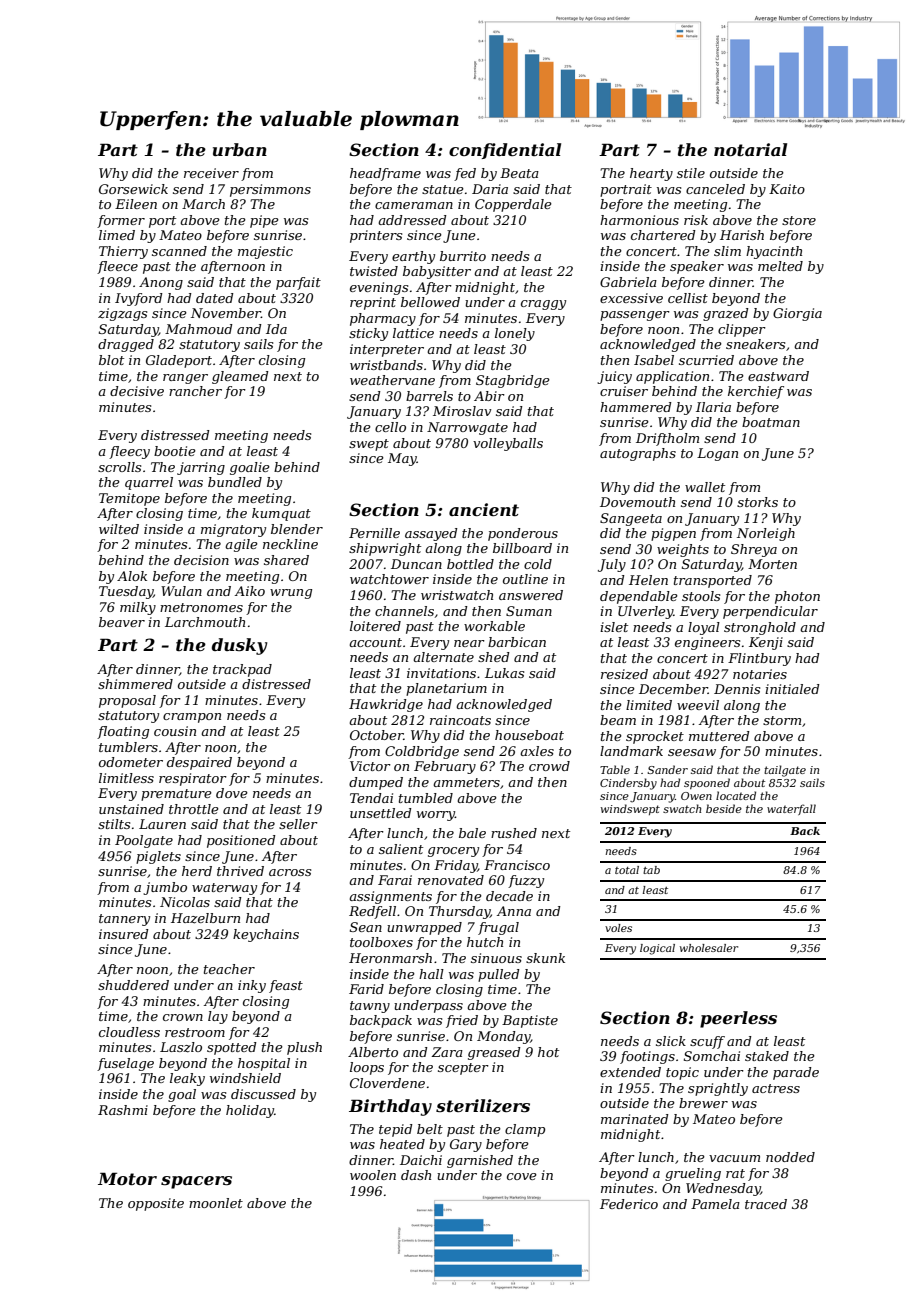  What do you see at coordinates (522, 1176) in the page?
I see `cove` at bounding box center [522, 1176].
